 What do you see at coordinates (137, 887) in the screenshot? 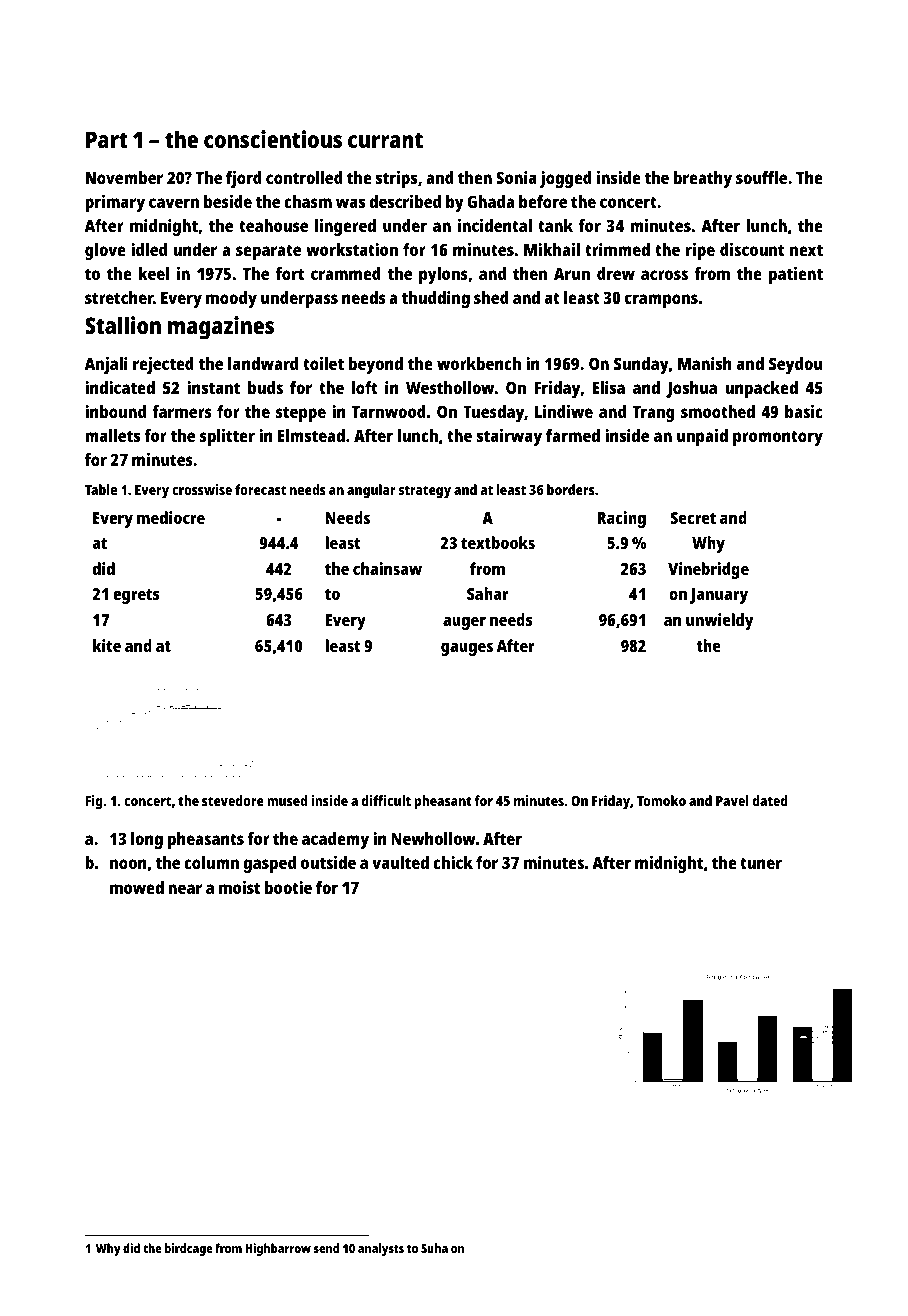
I see `mowed` at bounding box center [137, 887].
